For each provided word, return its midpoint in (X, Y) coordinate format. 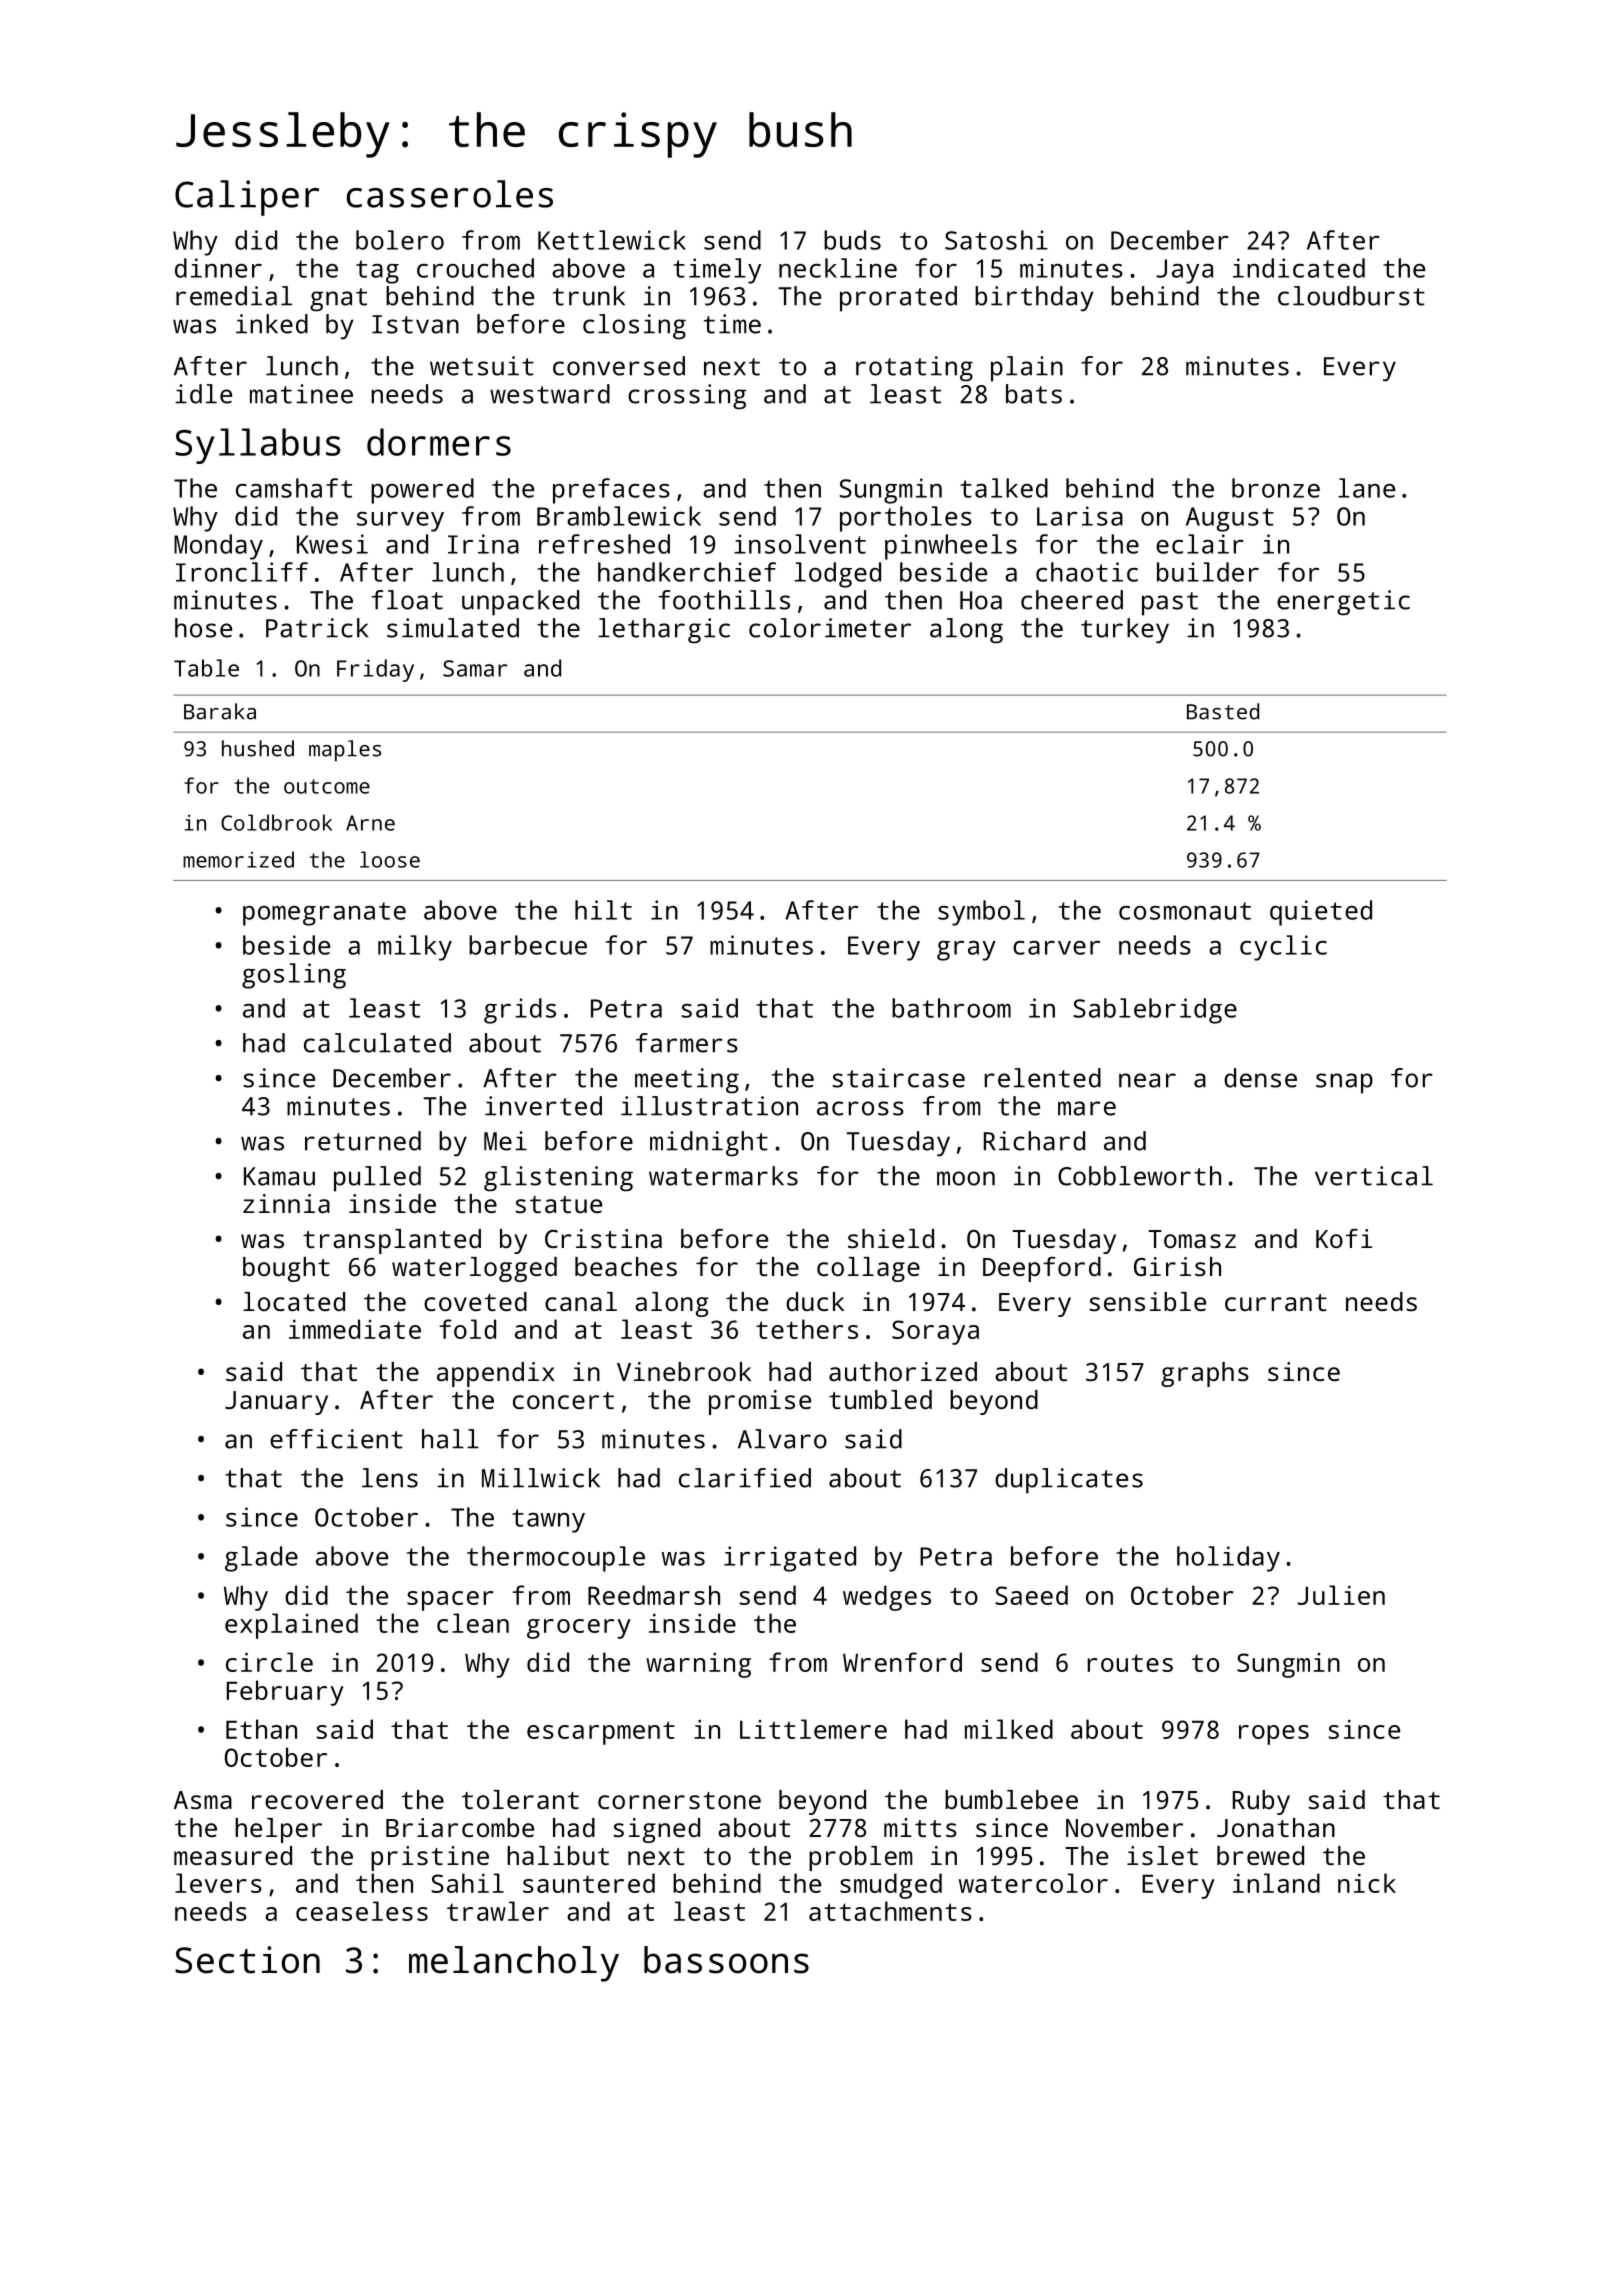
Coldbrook (276, 822)
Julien (1341, 1595)
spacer (450, 1601)
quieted (1321, 913)
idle (203, 394)
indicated (1299, 268)
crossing (687, 397)
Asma (203, 1800)
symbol (981, 913)
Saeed (1031, 1595)
